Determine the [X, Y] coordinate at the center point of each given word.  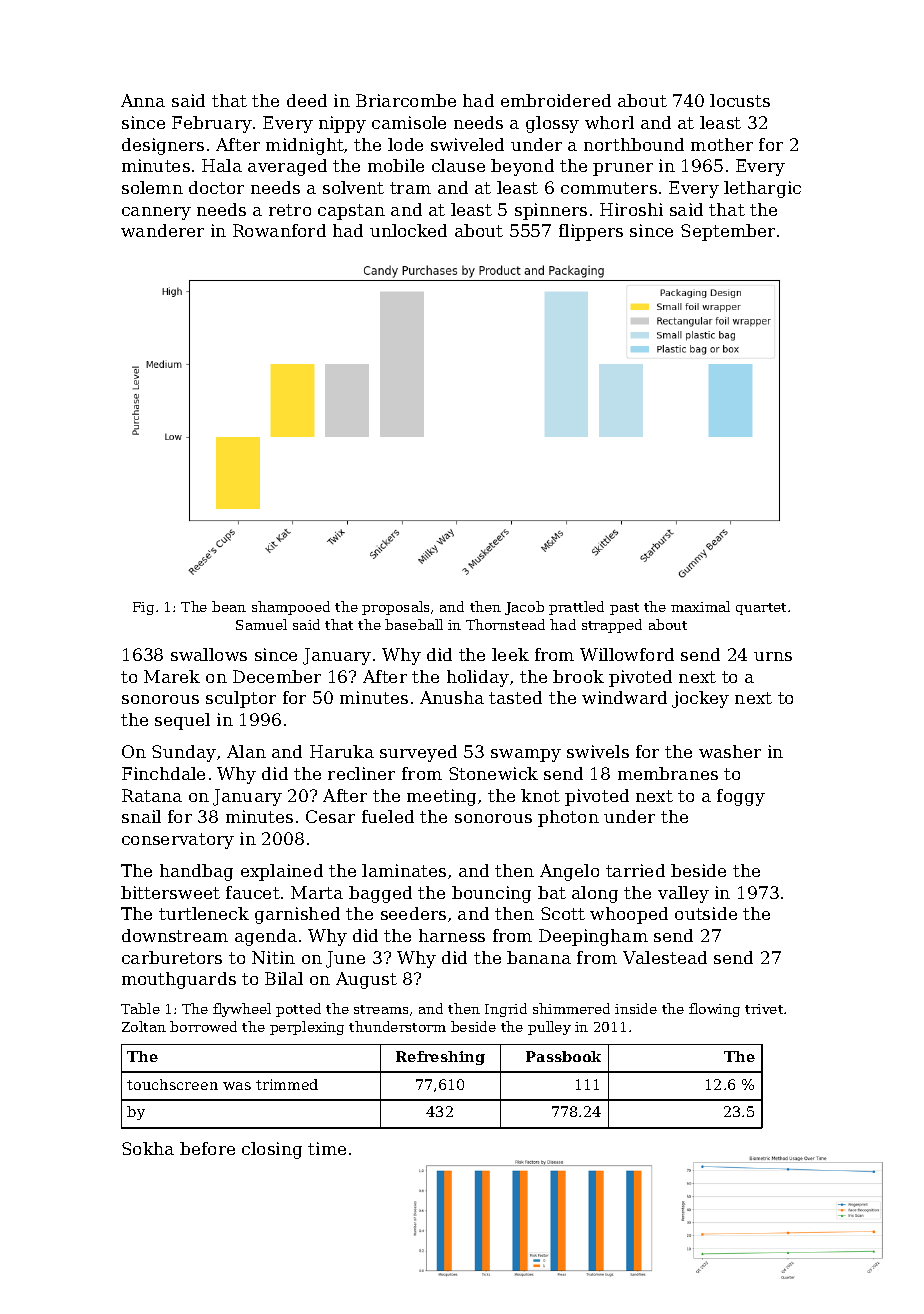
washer [730, 751]
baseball [414, 624]
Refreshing [440, 1058]
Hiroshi [631, 209]
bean [229, 606]
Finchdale [163, 773]
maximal [700, 606]
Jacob [524, 608]
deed [307, 100]
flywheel [242, 1010]
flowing [714, 1010]
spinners [551, 211]
